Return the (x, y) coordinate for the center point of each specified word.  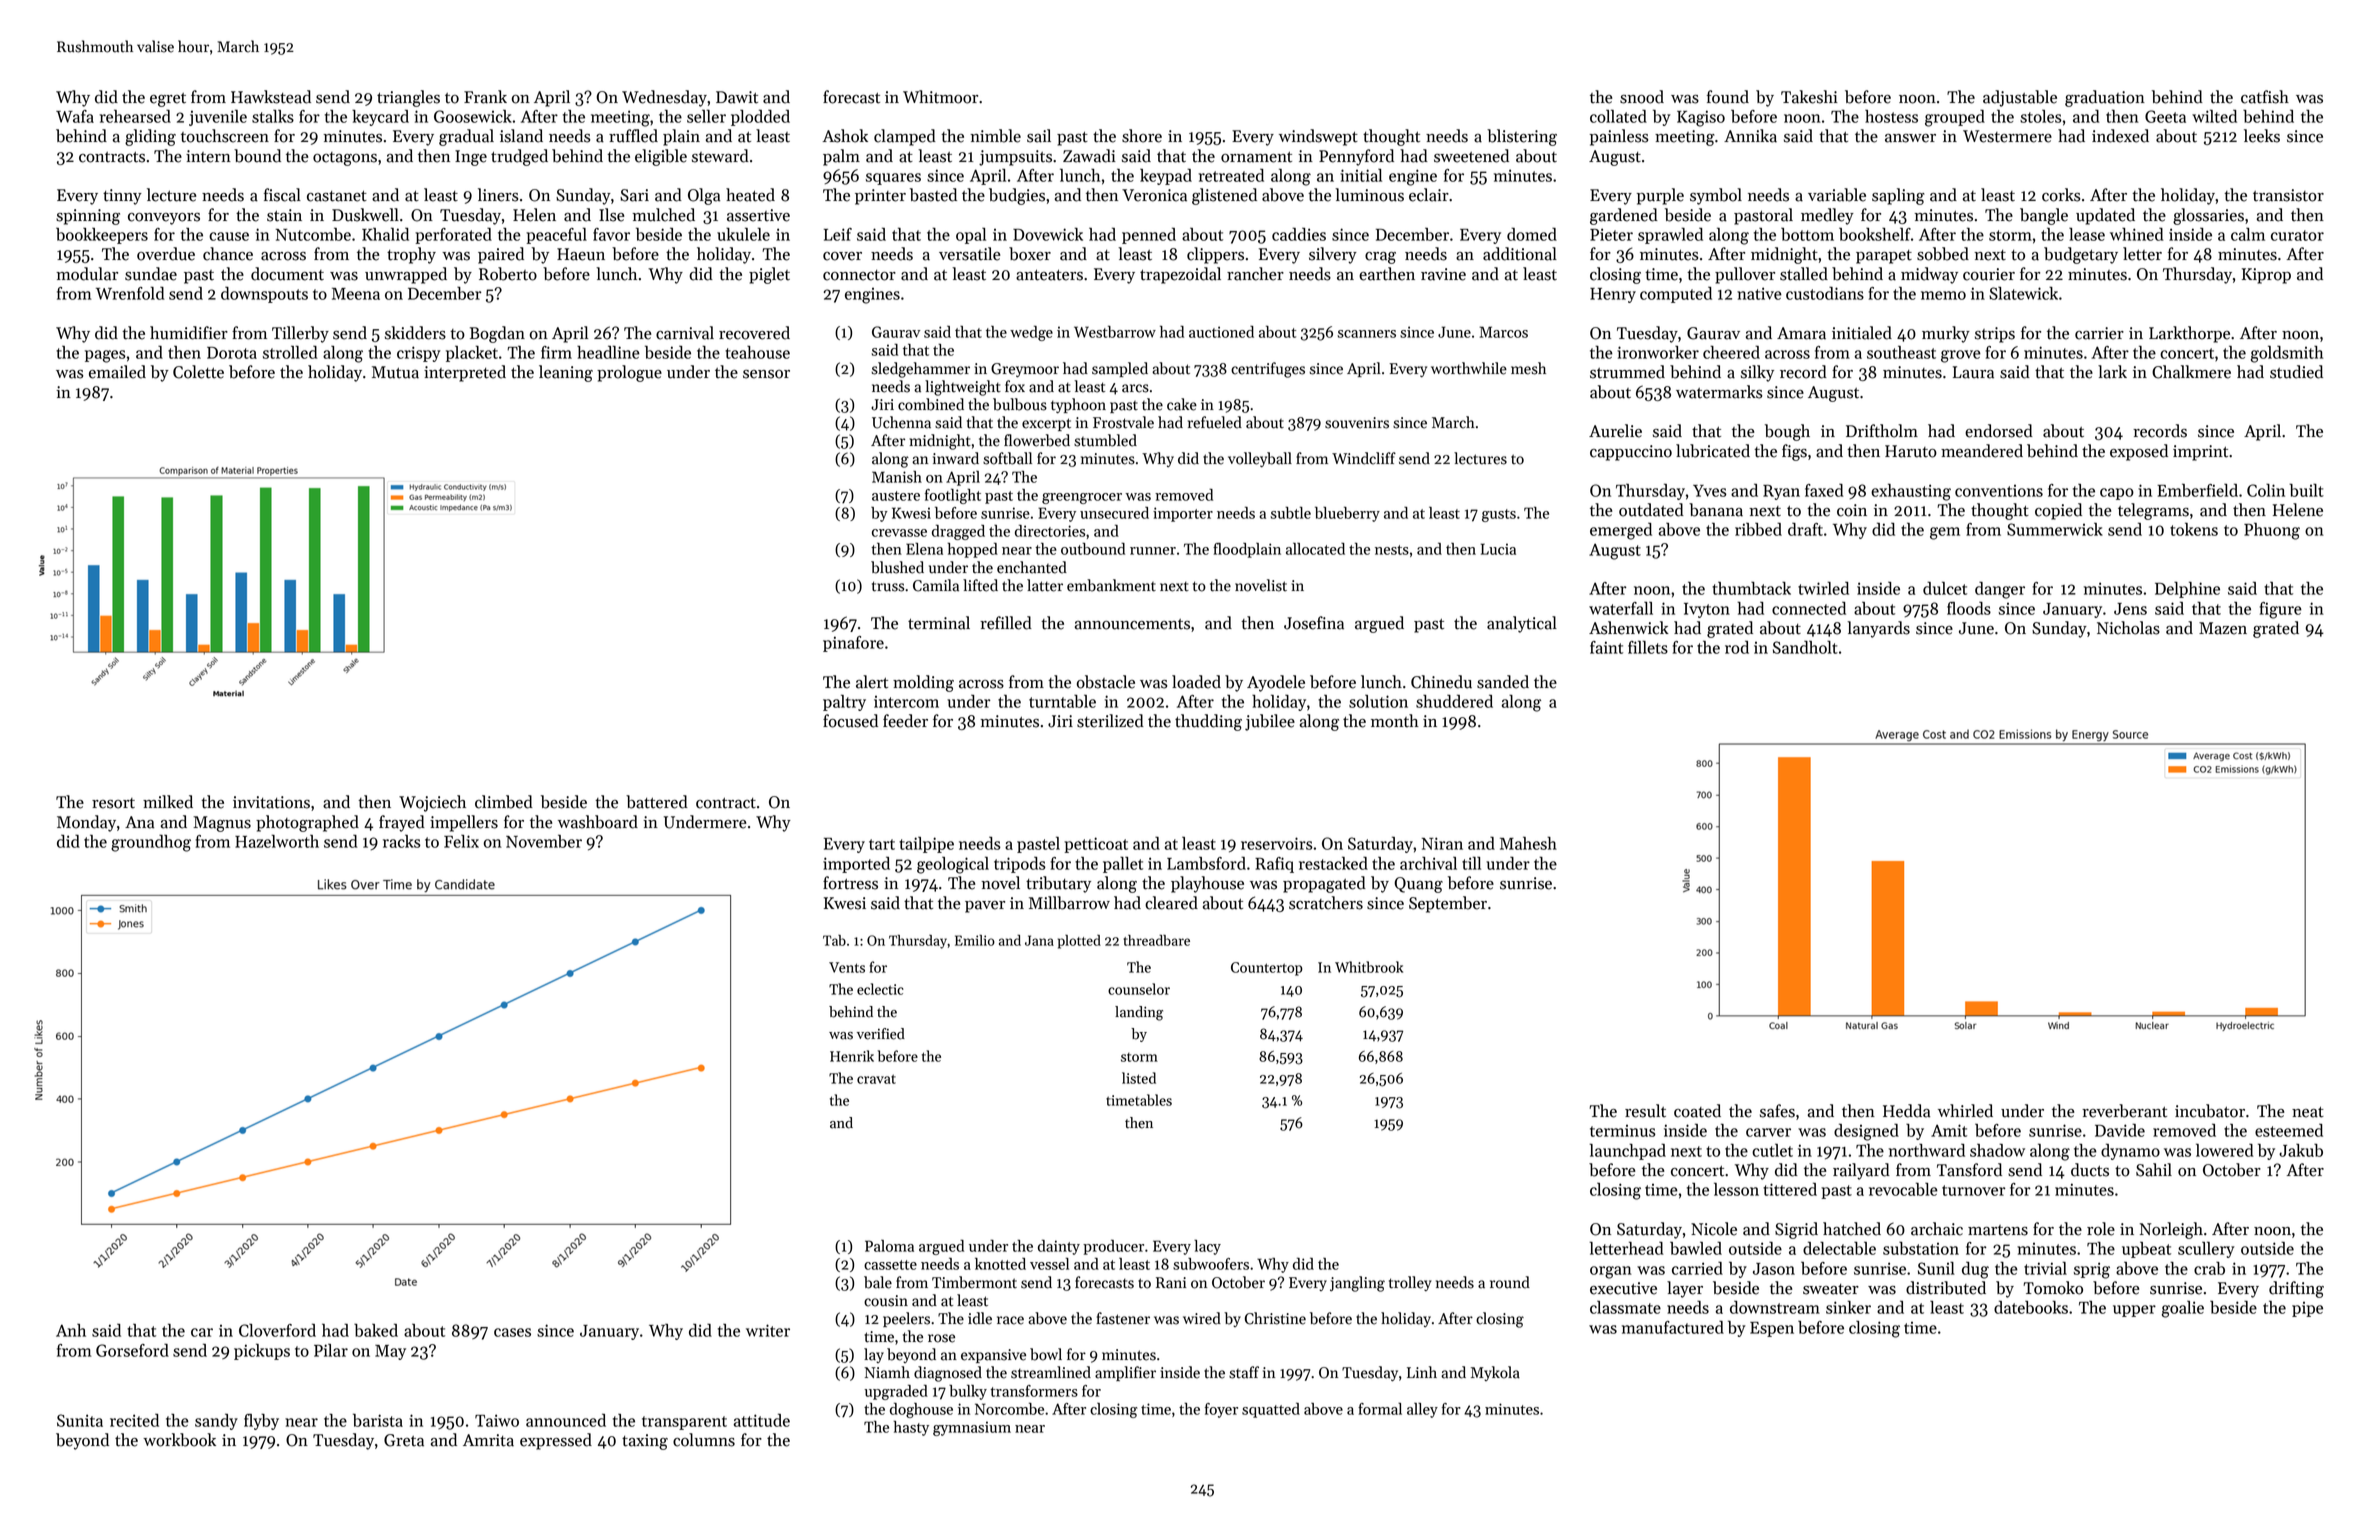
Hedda (1906, 1111)
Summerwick (2055, 529)
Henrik (852, 1056)
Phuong (2272, 531)
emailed (117, 372)
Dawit (737, 97)
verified (881, 1034)
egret (168, 100)
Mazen (2223, 628)
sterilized (1110, 721)
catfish (2265, 97)
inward (956, 458)
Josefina (1314, 623)
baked (376, 1330)
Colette (198, 372)
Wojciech (432, 803)
